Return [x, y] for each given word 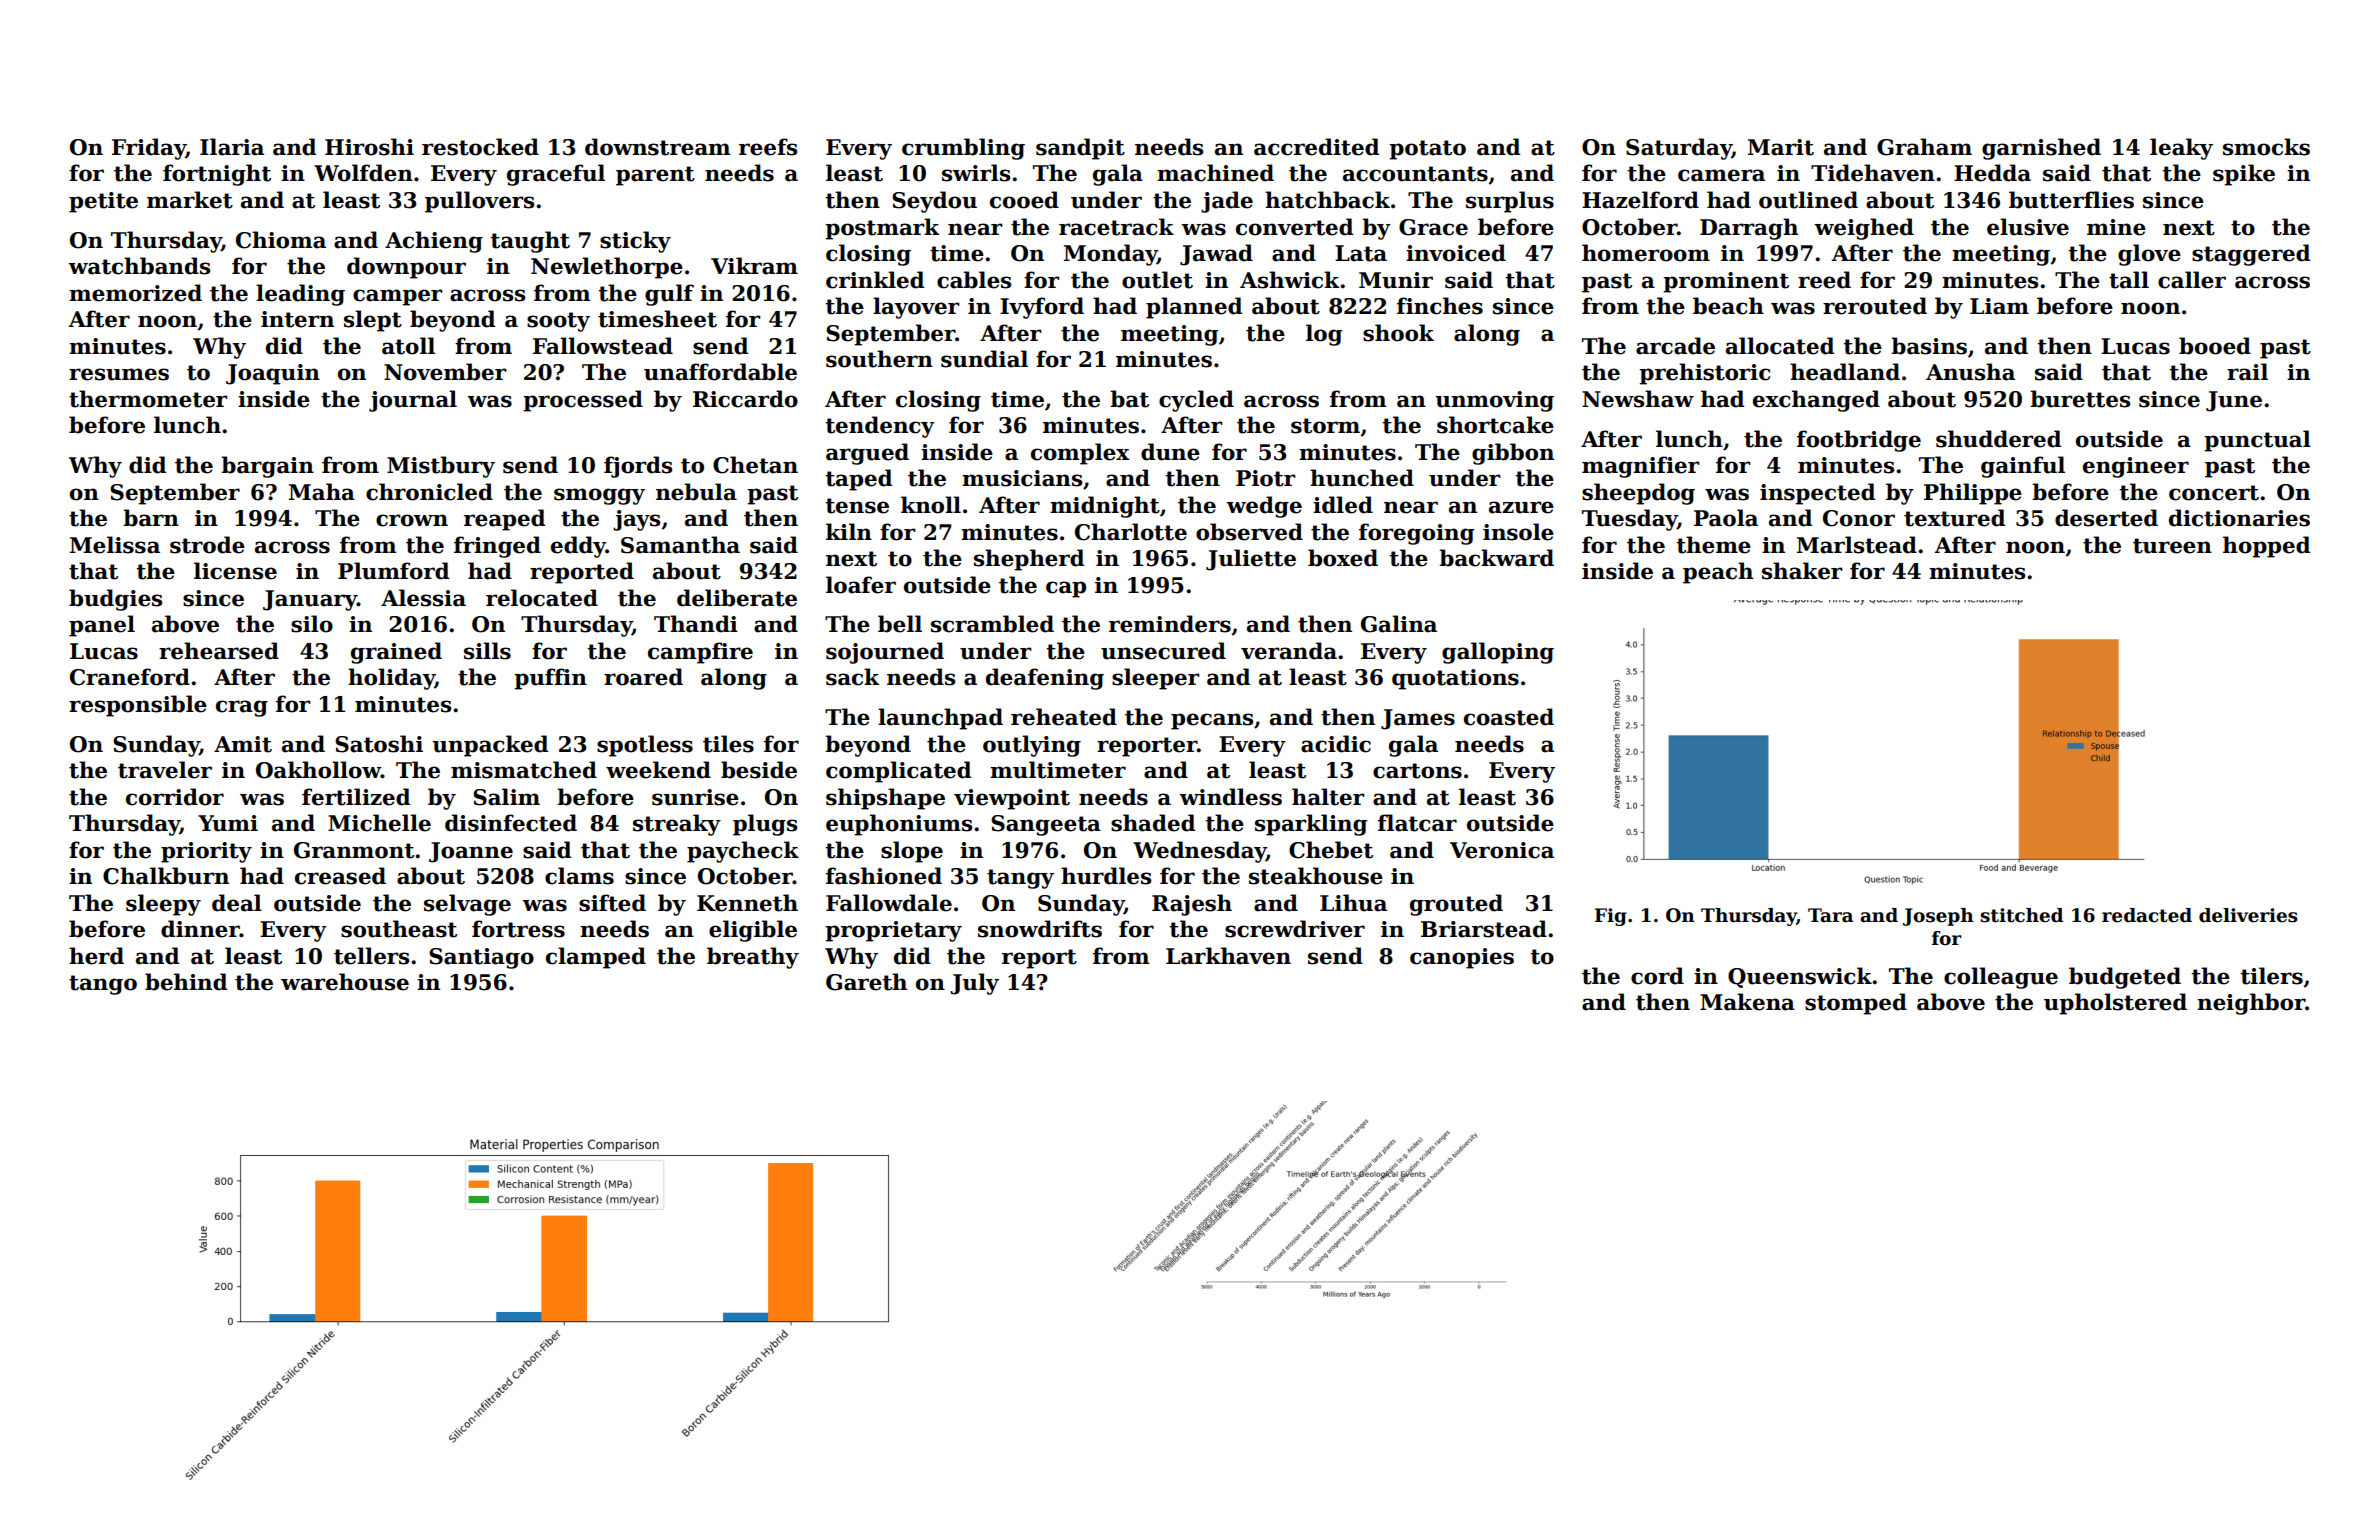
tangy [1020, 879]
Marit [1781, 147]
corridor [175, 797]
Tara [1831, 915]
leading [300, 295]
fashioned [884, 876]
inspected [1817, 494]
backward [1496, 558]
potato [1427, 150]
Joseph [1938, 917]
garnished [2041, 149]
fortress [518, 929]
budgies [115, 600]
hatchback [1327, 200]
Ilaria [232, 147]
